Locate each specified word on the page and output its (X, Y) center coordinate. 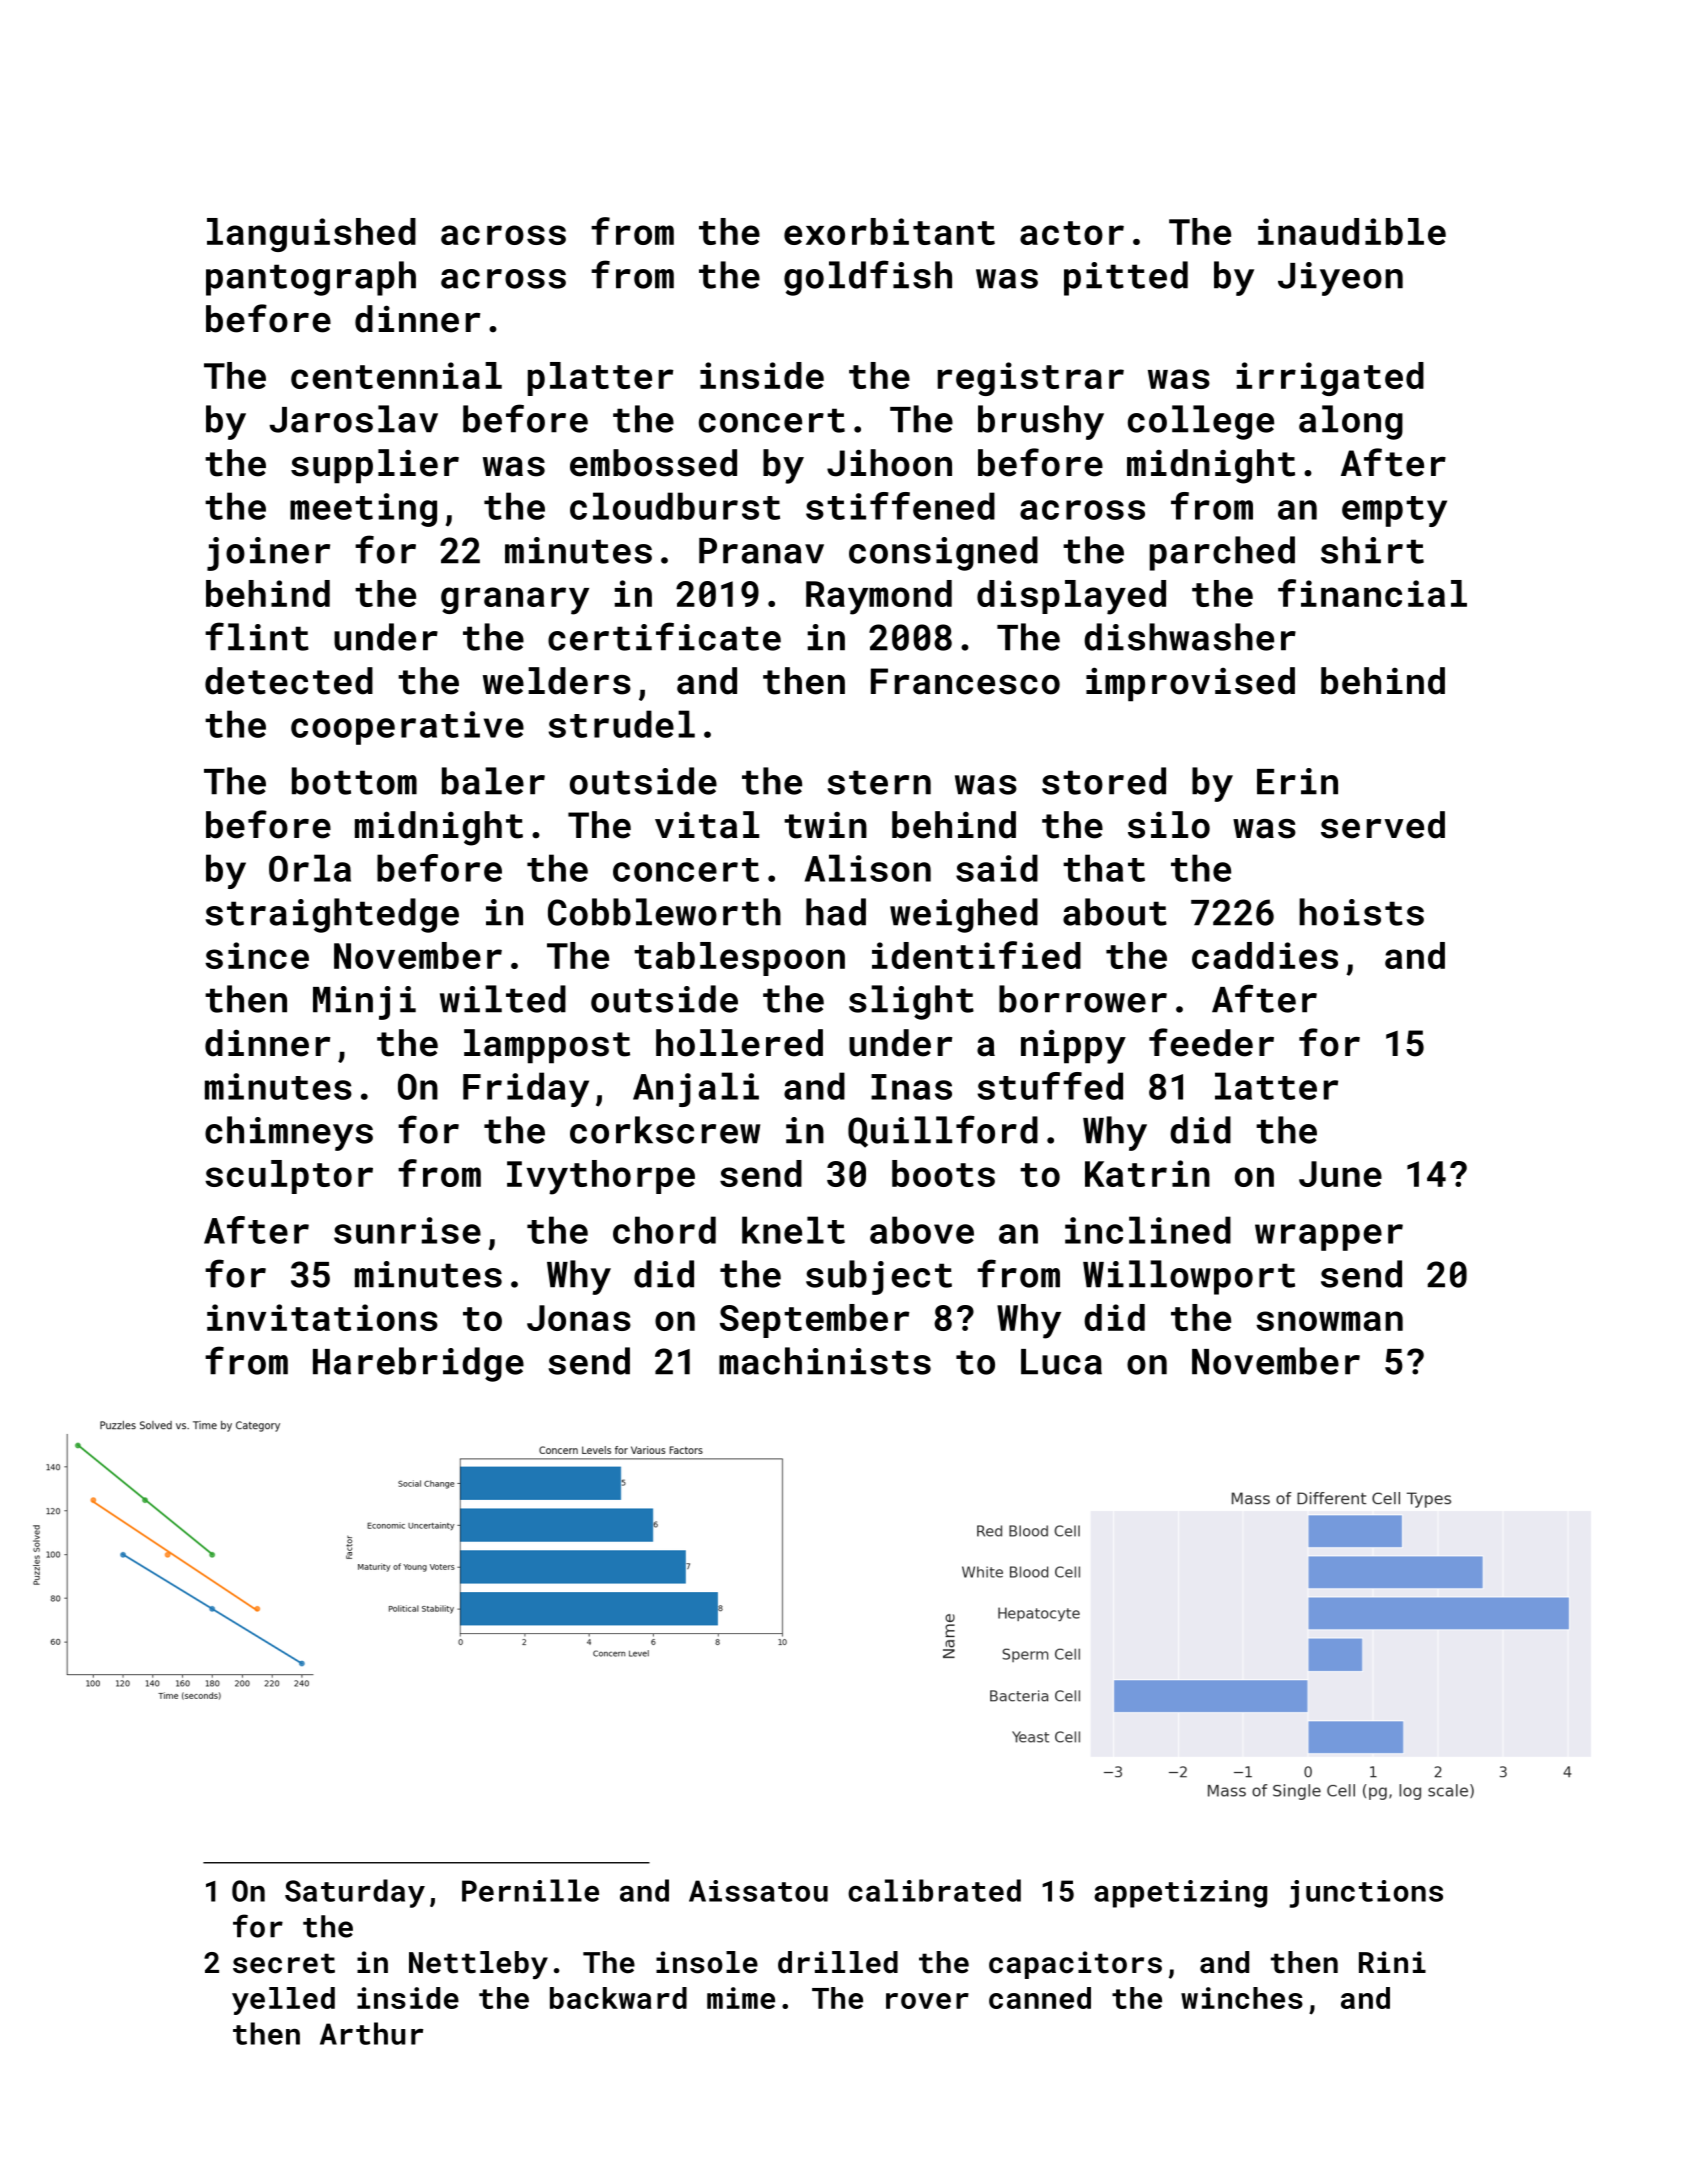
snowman (1329, 1321)
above (922, 1230)
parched (1222, 553)
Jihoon (889, 463)
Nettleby (478, 1965)
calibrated (934, 1890)
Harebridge (418, 1364)
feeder (1211, 1042)
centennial (396, 375)
